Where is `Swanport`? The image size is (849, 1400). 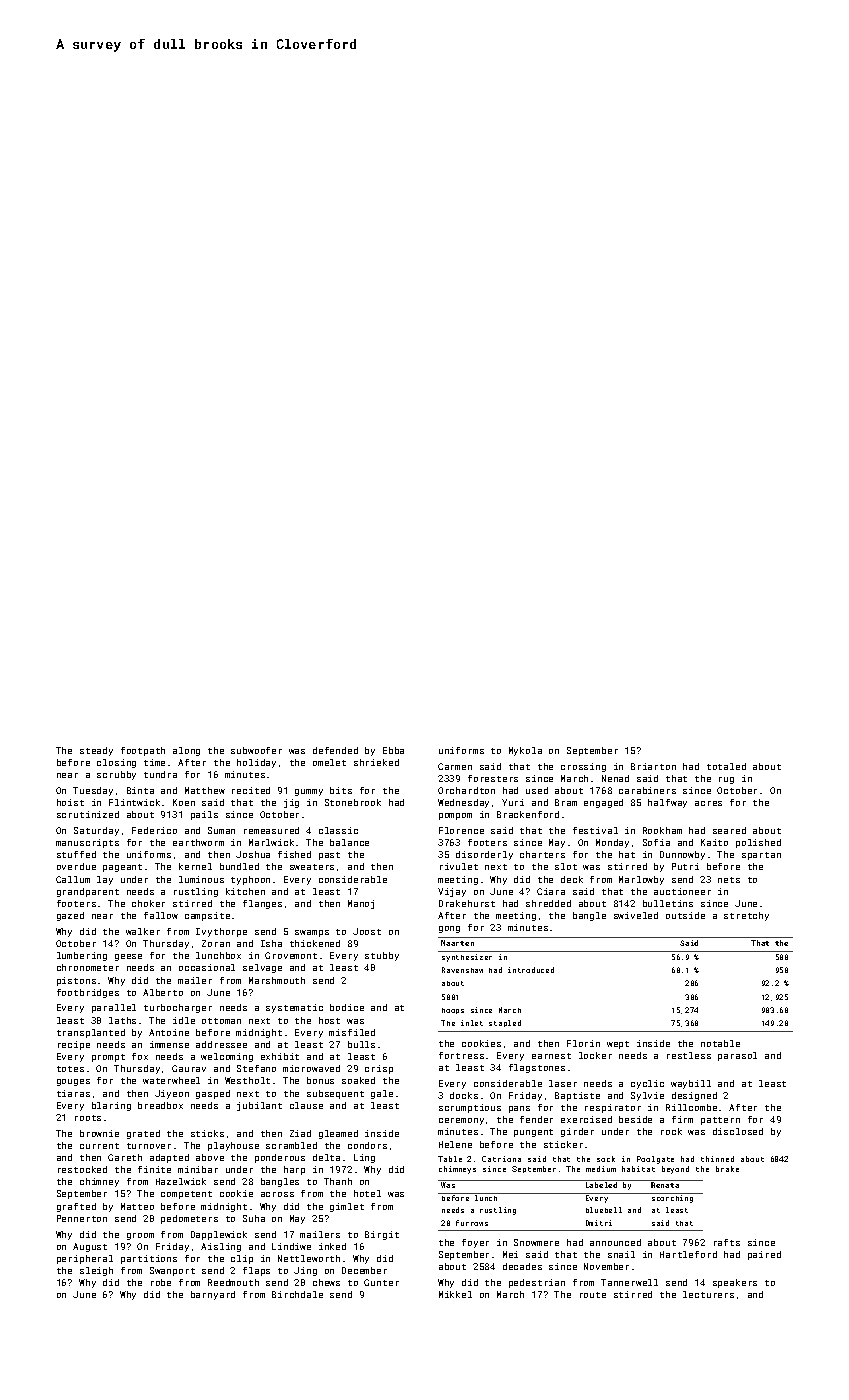
Swanport is located at coordinates (172, 1271).
